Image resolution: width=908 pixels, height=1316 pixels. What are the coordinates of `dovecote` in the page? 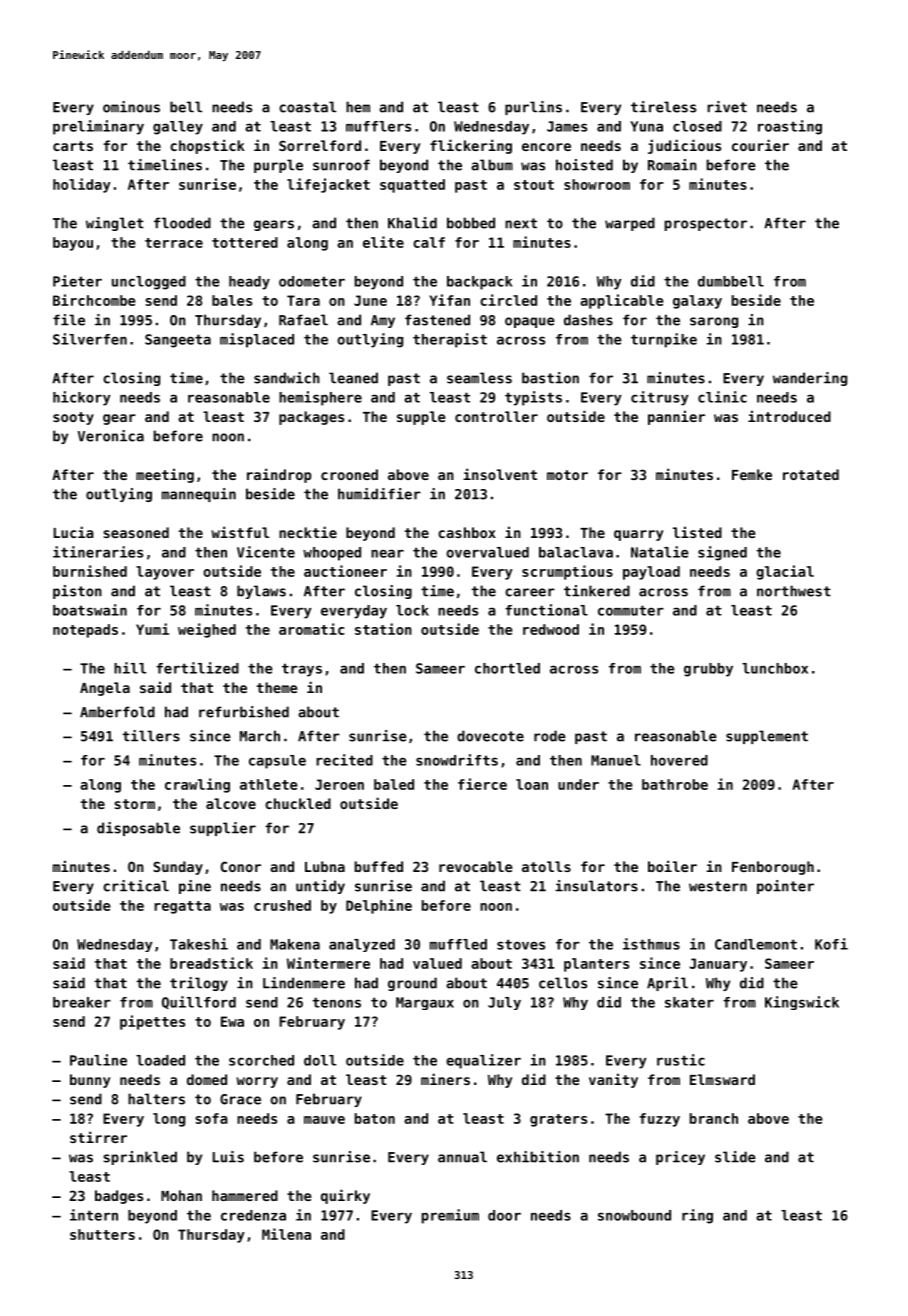 It's located at (490, 736).
